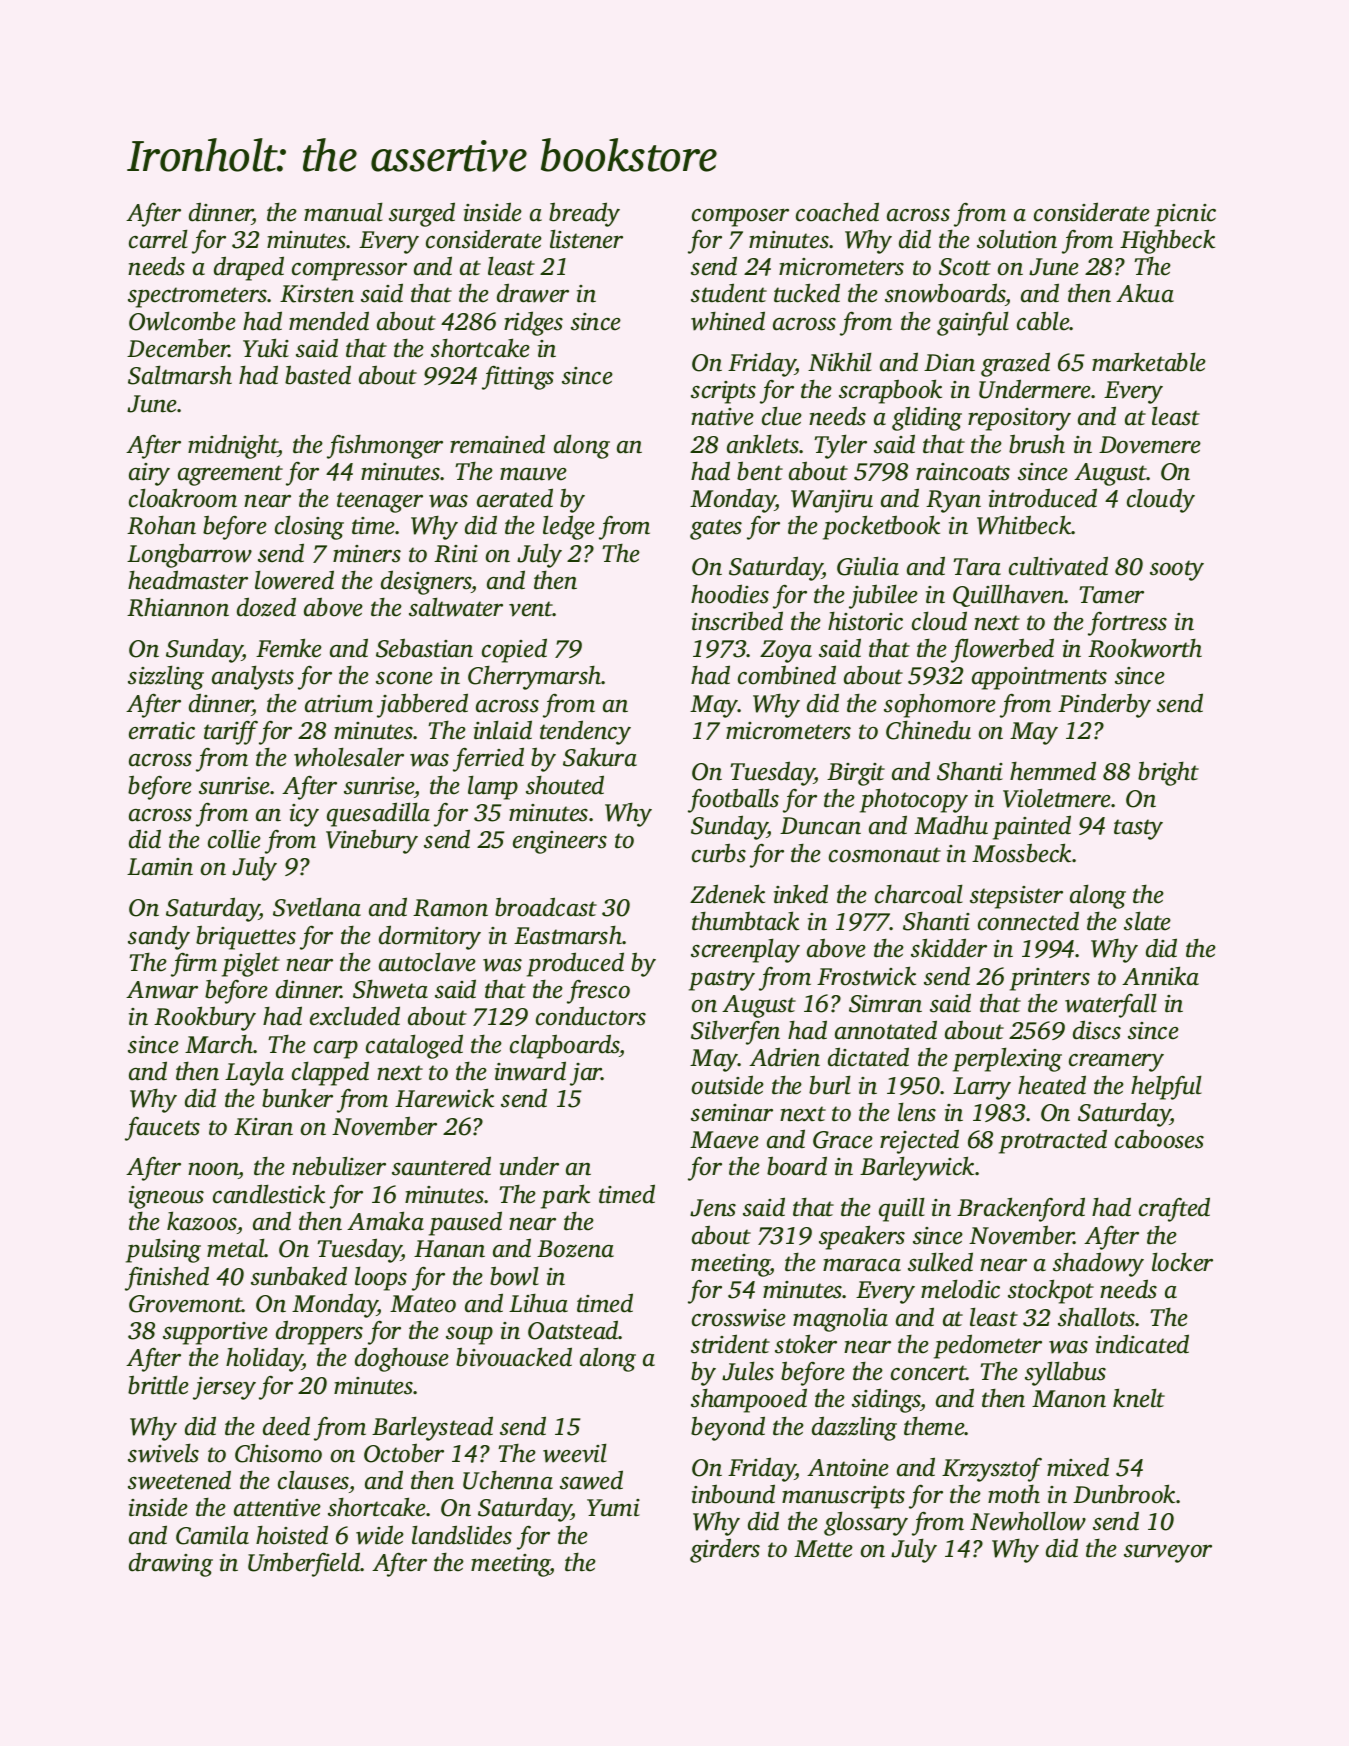 The image size is (1349, 1746). I want to click on midnight, so click(233, 446).
